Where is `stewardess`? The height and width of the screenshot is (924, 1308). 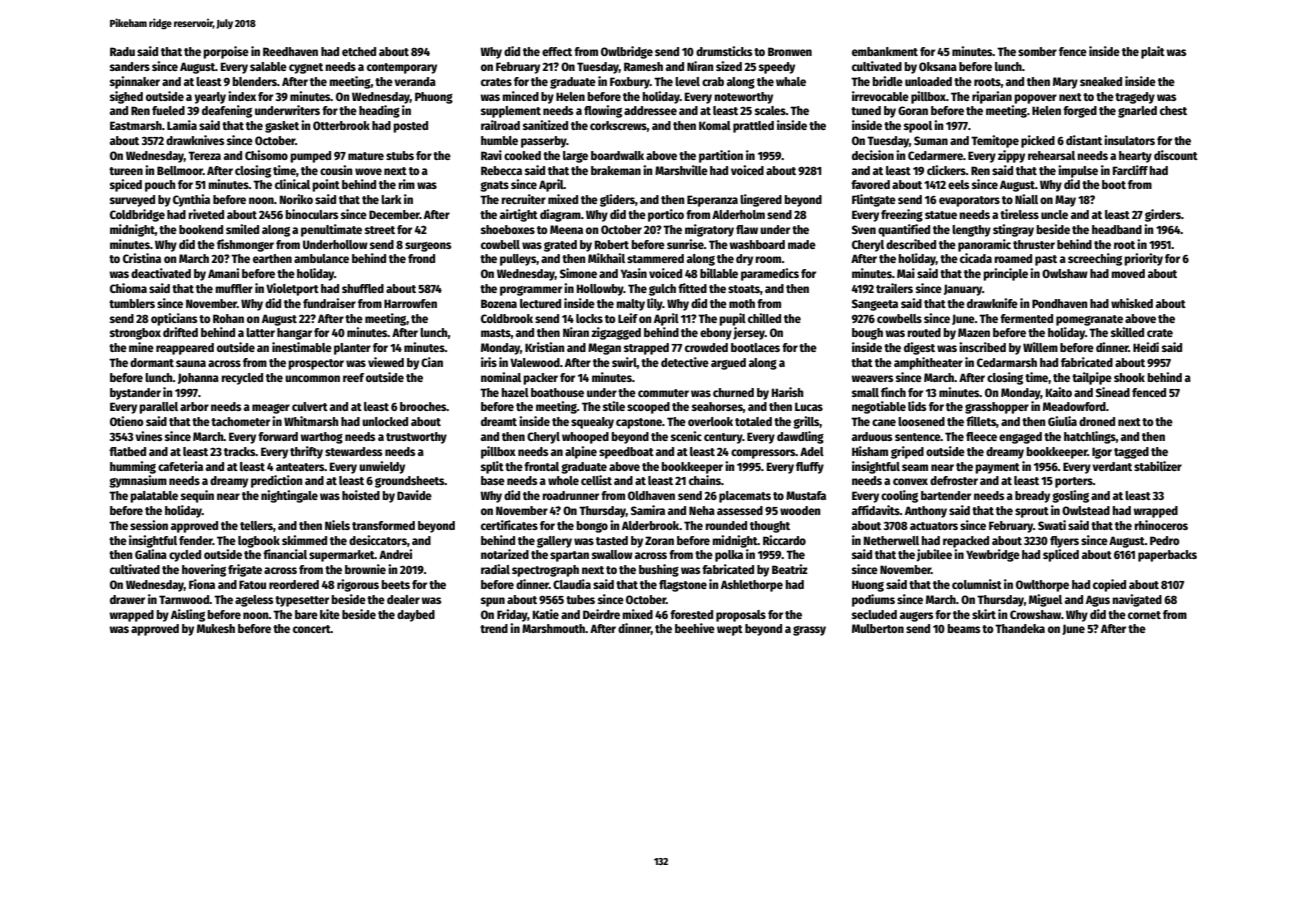 stewardess is located at coordinates (353, 451).
